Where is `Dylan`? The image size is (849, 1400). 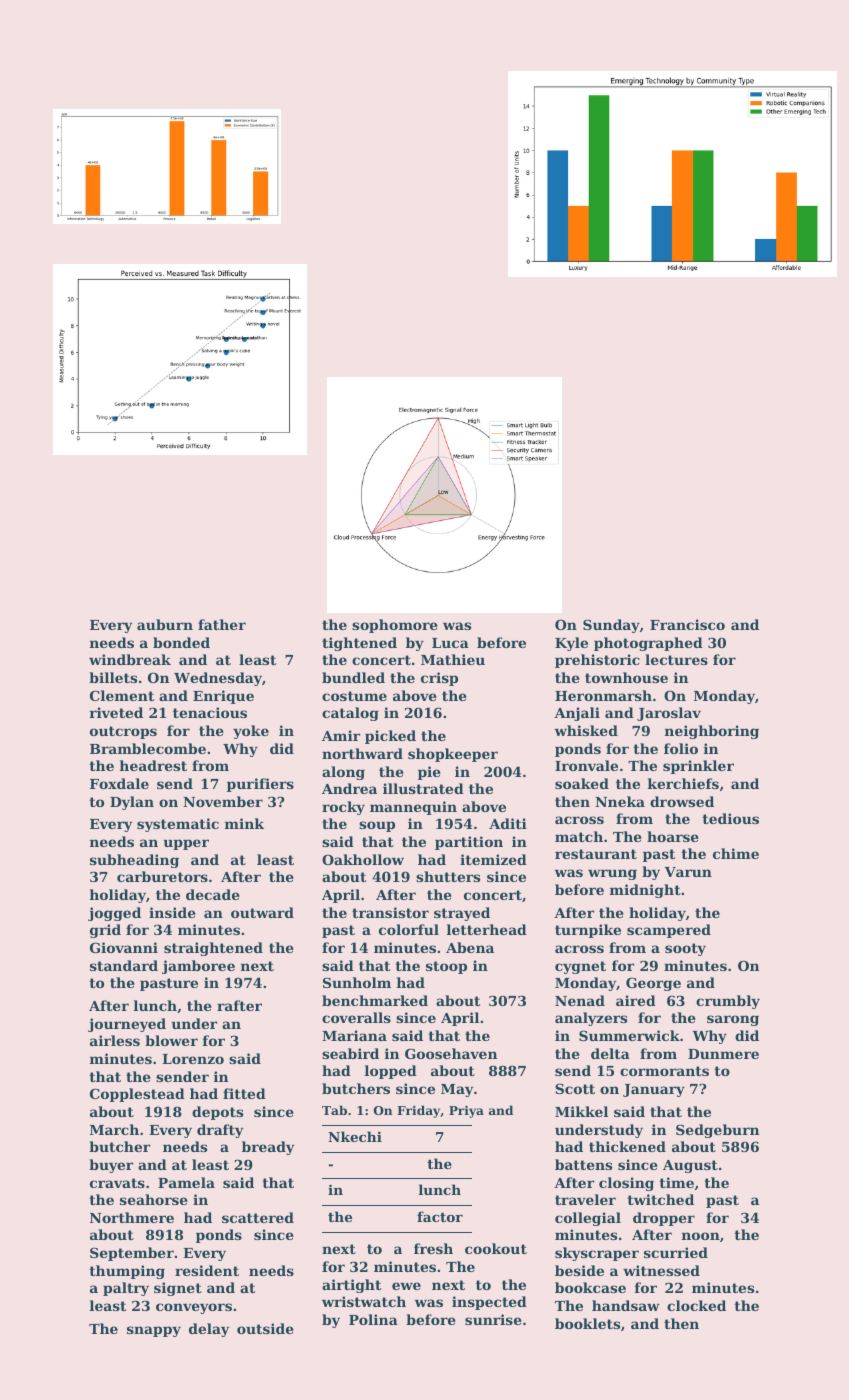
Dylan is located at coordinates (132, 803).
